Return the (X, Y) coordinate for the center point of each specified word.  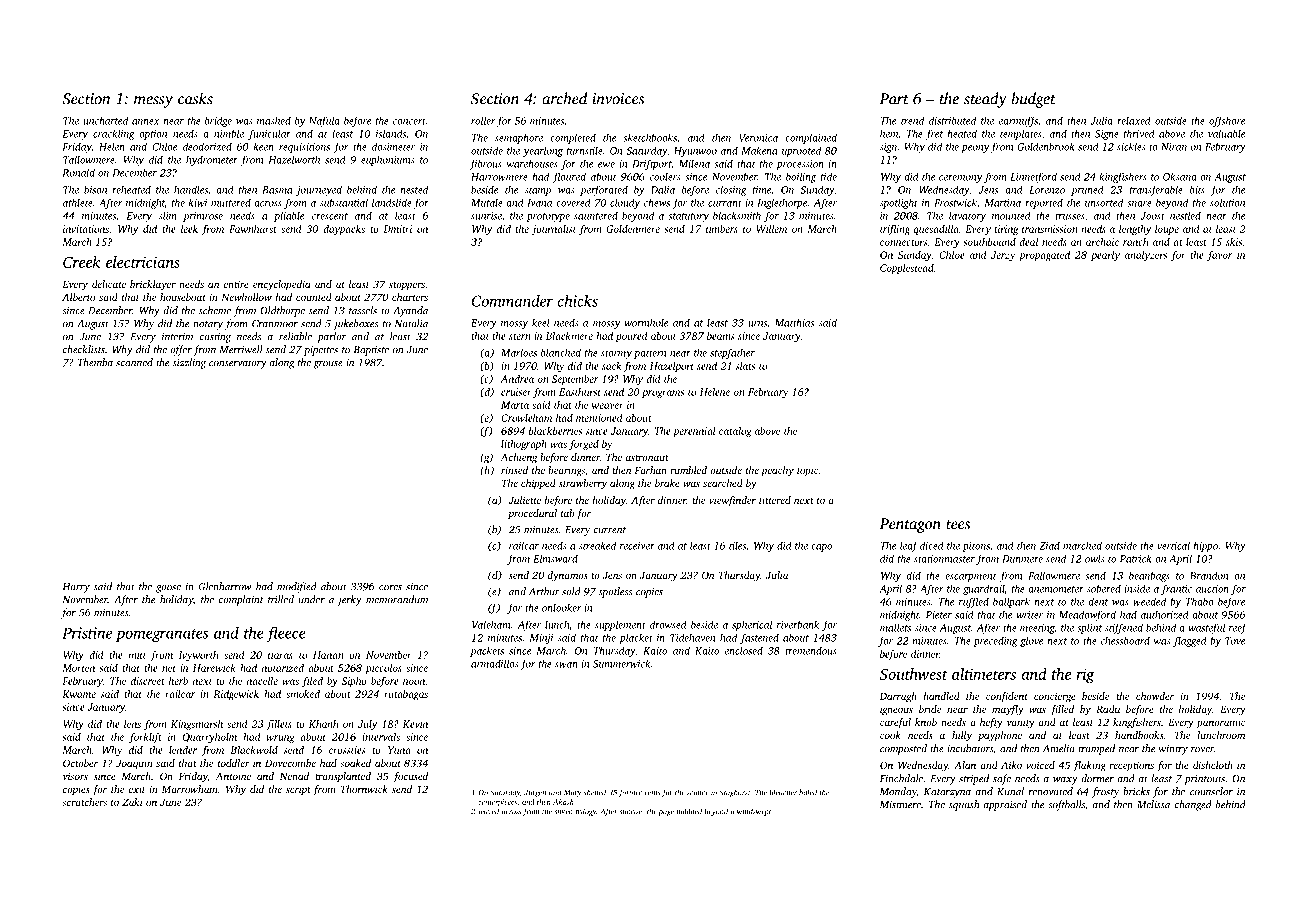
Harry (76, 588)
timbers (722, 229)
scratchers (84, 802)
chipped (538, 484)
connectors (903, 243)
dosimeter (393, 147)
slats (745, 366)
